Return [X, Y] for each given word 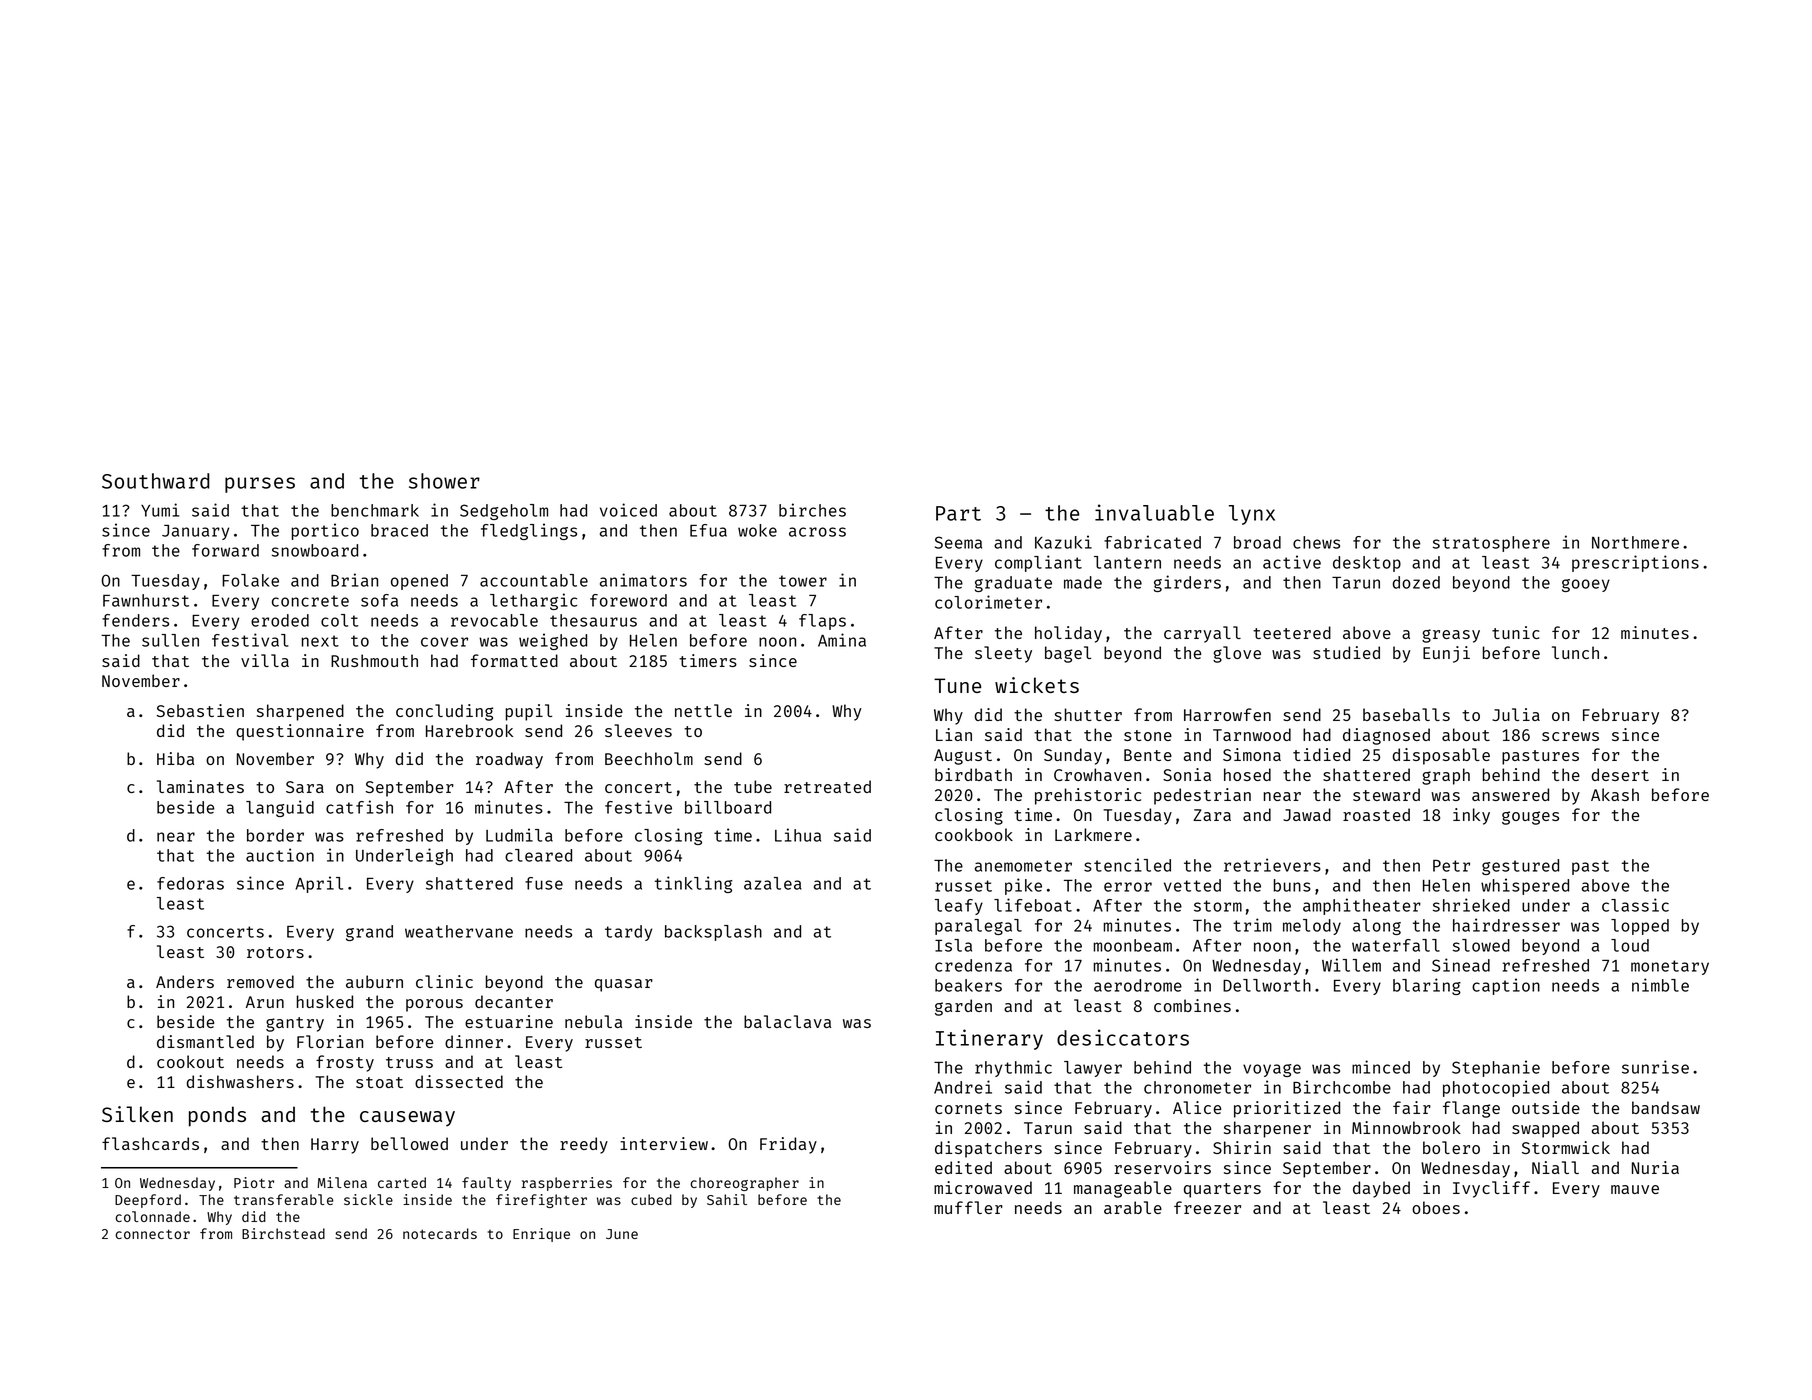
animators [643, 580]
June [622, 1234]
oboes [1436, 1207]
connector [152, 1234]
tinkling [693, 884]
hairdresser [1506, 925]
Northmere [1635, 542]
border [275, 835]
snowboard [315, 550]
